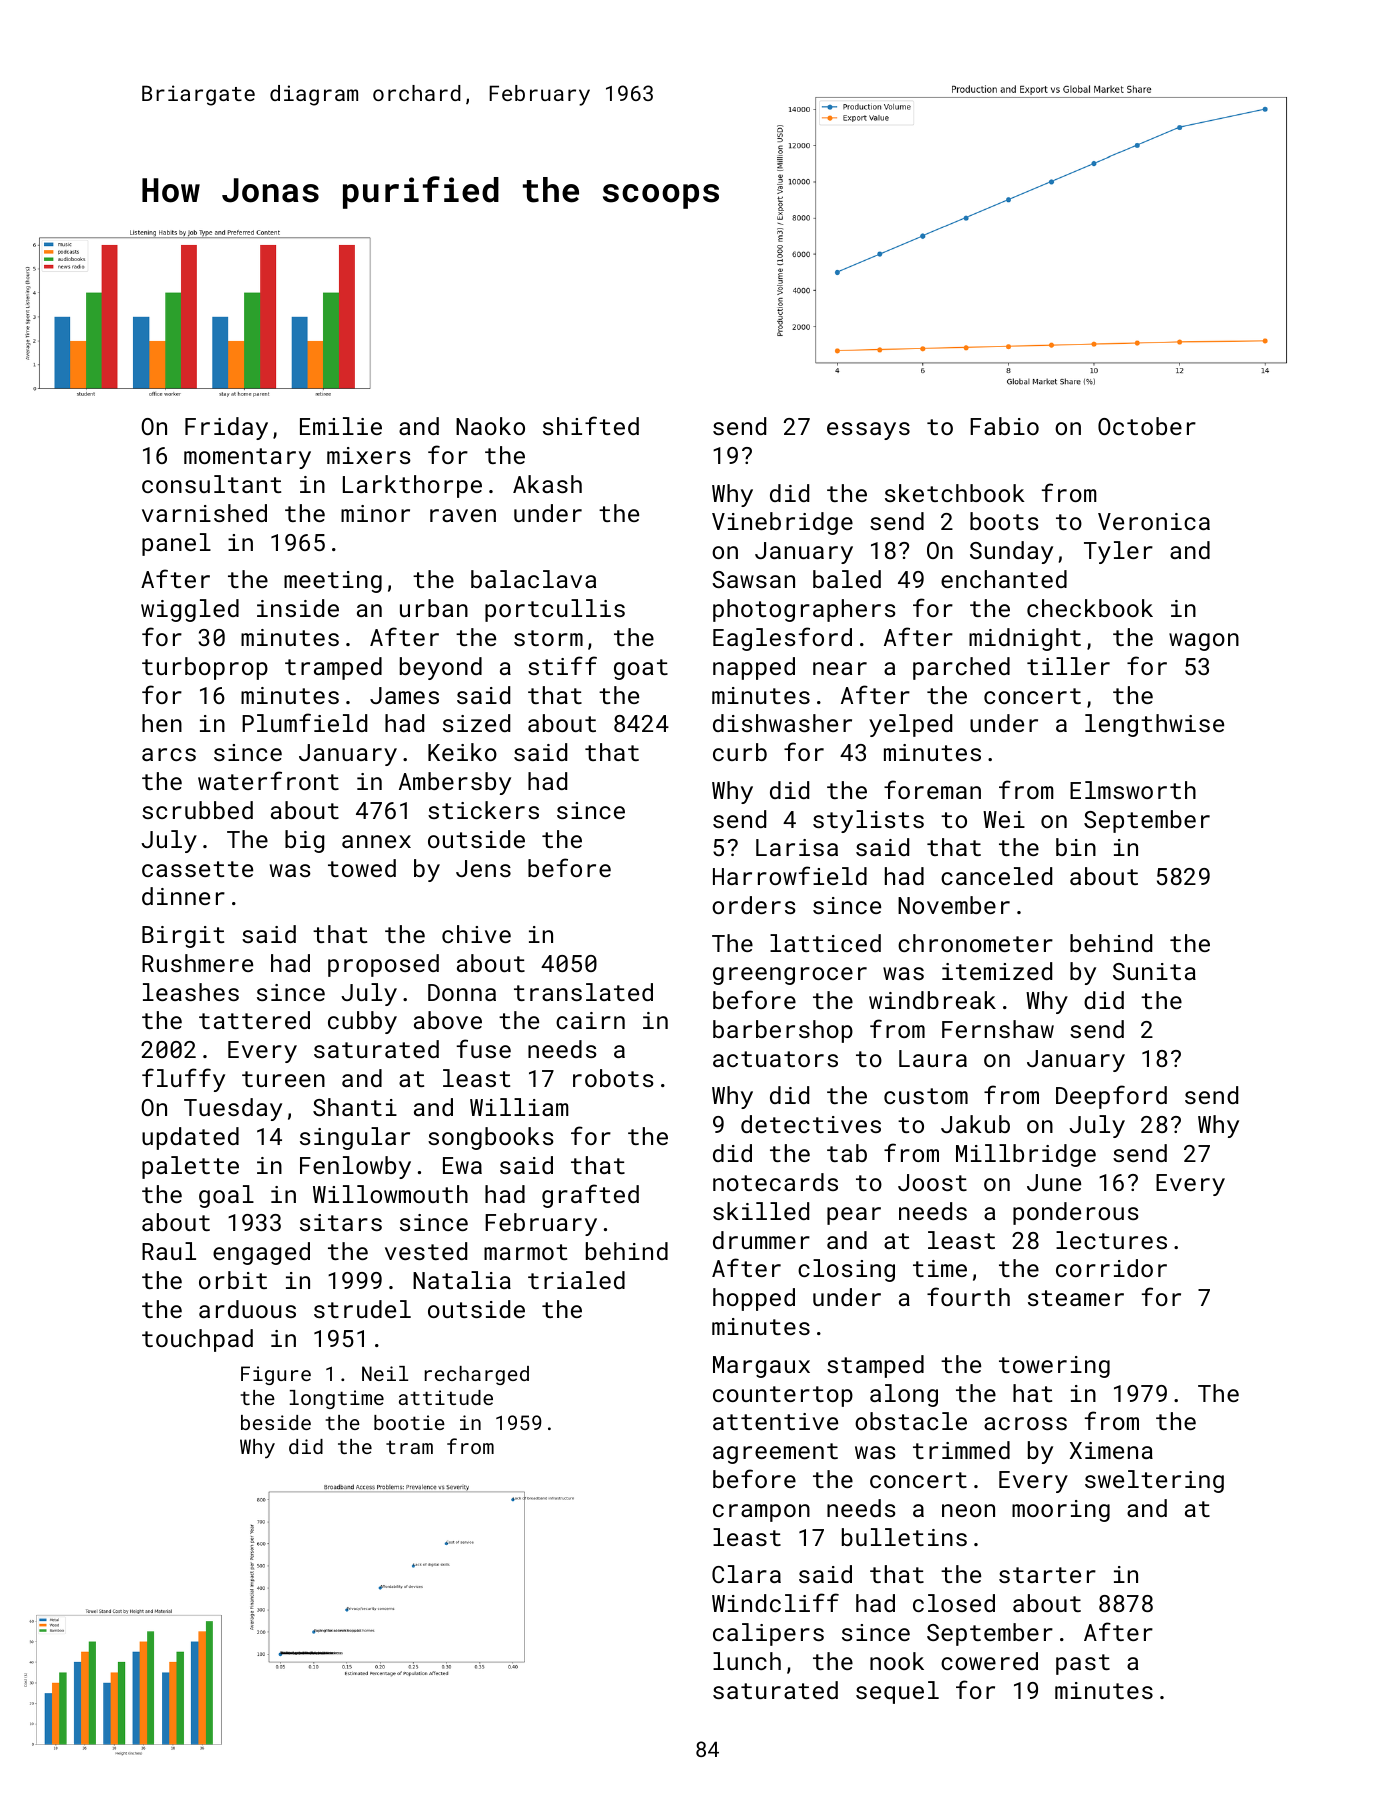  Describe the element at coordinates (247, 458) in the page. I see `momentary` at that location.
